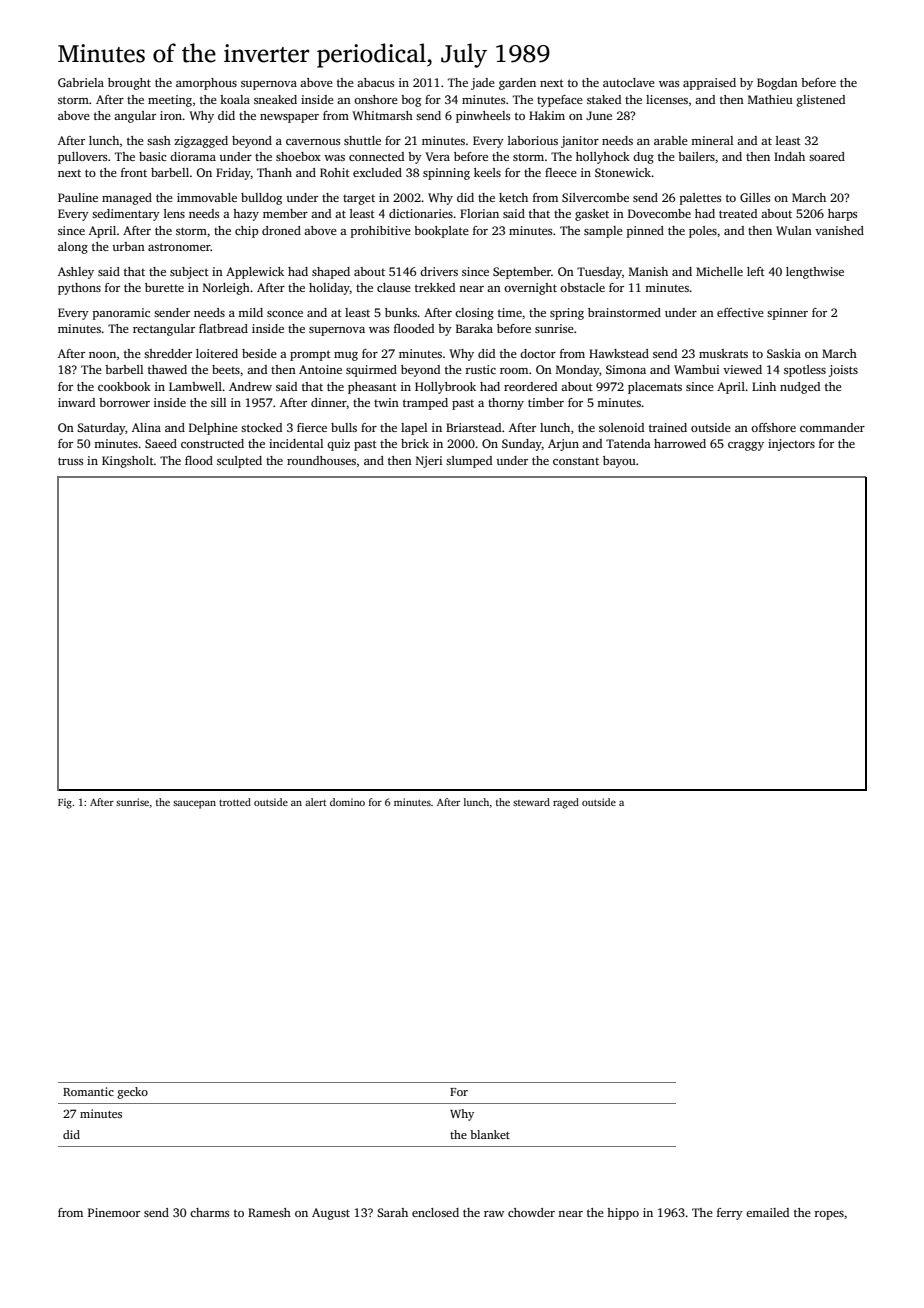 The image size is (924, 1308). I want to click on injectors, so click(791, 445).
